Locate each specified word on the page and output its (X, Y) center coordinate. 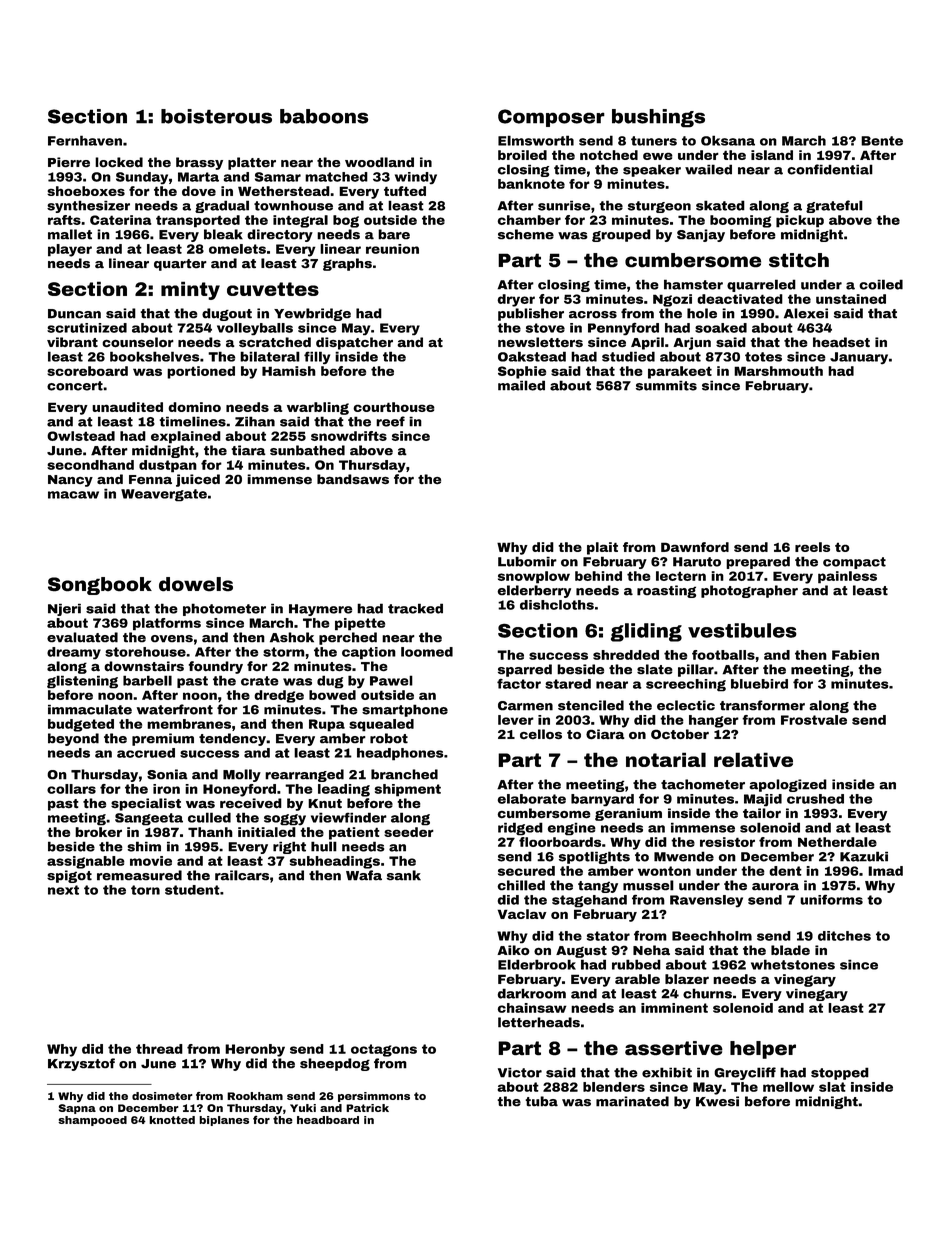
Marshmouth (778, 371)
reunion (392, 249)
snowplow (534, 577)
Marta (198, 177)
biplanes (224, 1121)
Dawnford (695, 547)
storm (284, 652)
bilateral (270, 356)
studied (628, 356)
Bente (882, 141)
